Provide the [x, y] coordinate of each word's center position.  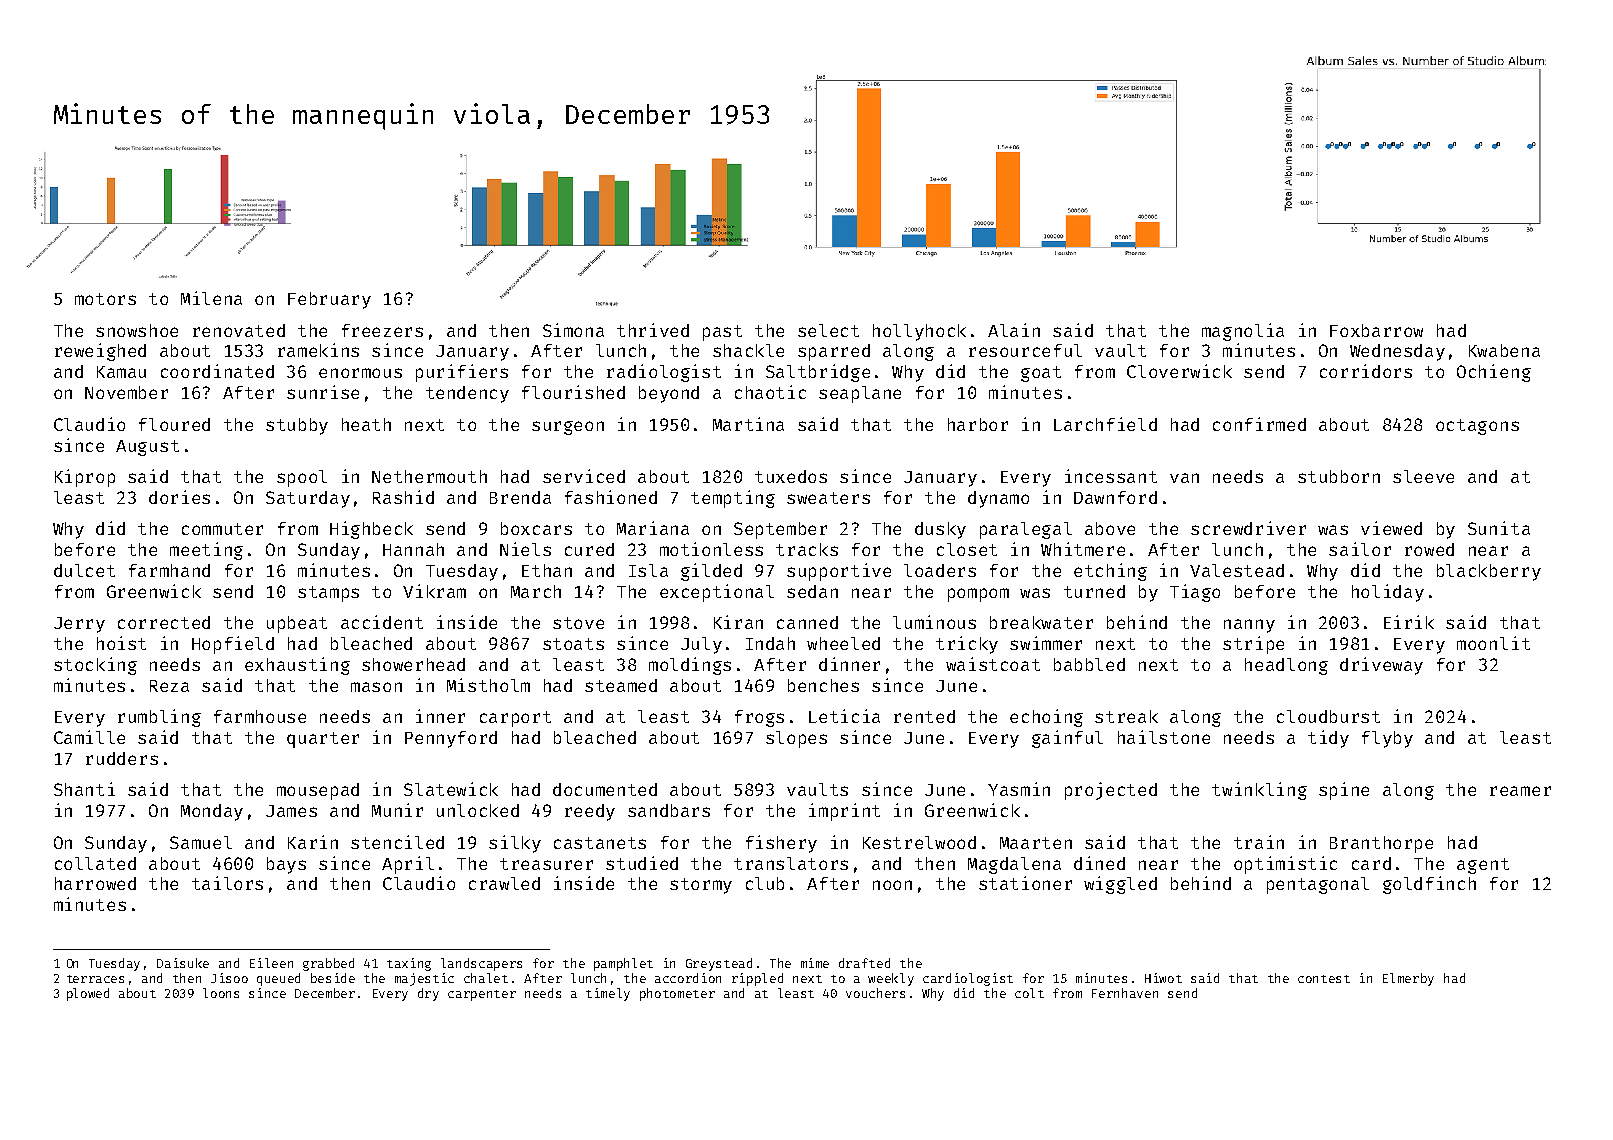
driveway [1381, 666]
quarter [323, 740]
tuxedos [791, 476]
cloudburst [1328, 716]
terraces [95, 979]
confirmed [1259, 424]
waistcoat [993, 664]
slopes [796, 739]
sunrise [323, 392]
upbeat [297, 624]
